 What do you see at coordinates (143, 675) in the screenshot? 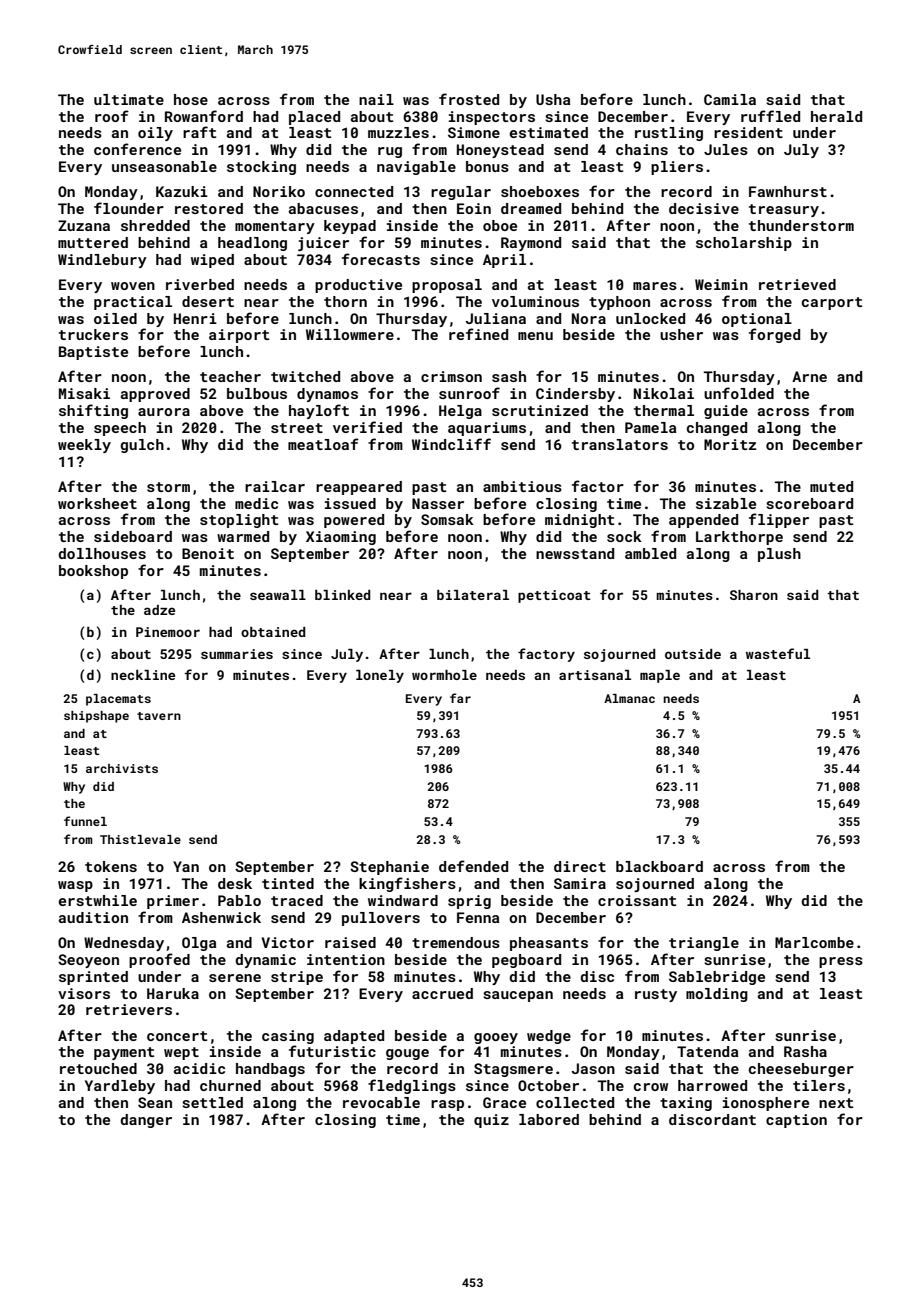
I see `neckline` at bounding box center [143, 675].
